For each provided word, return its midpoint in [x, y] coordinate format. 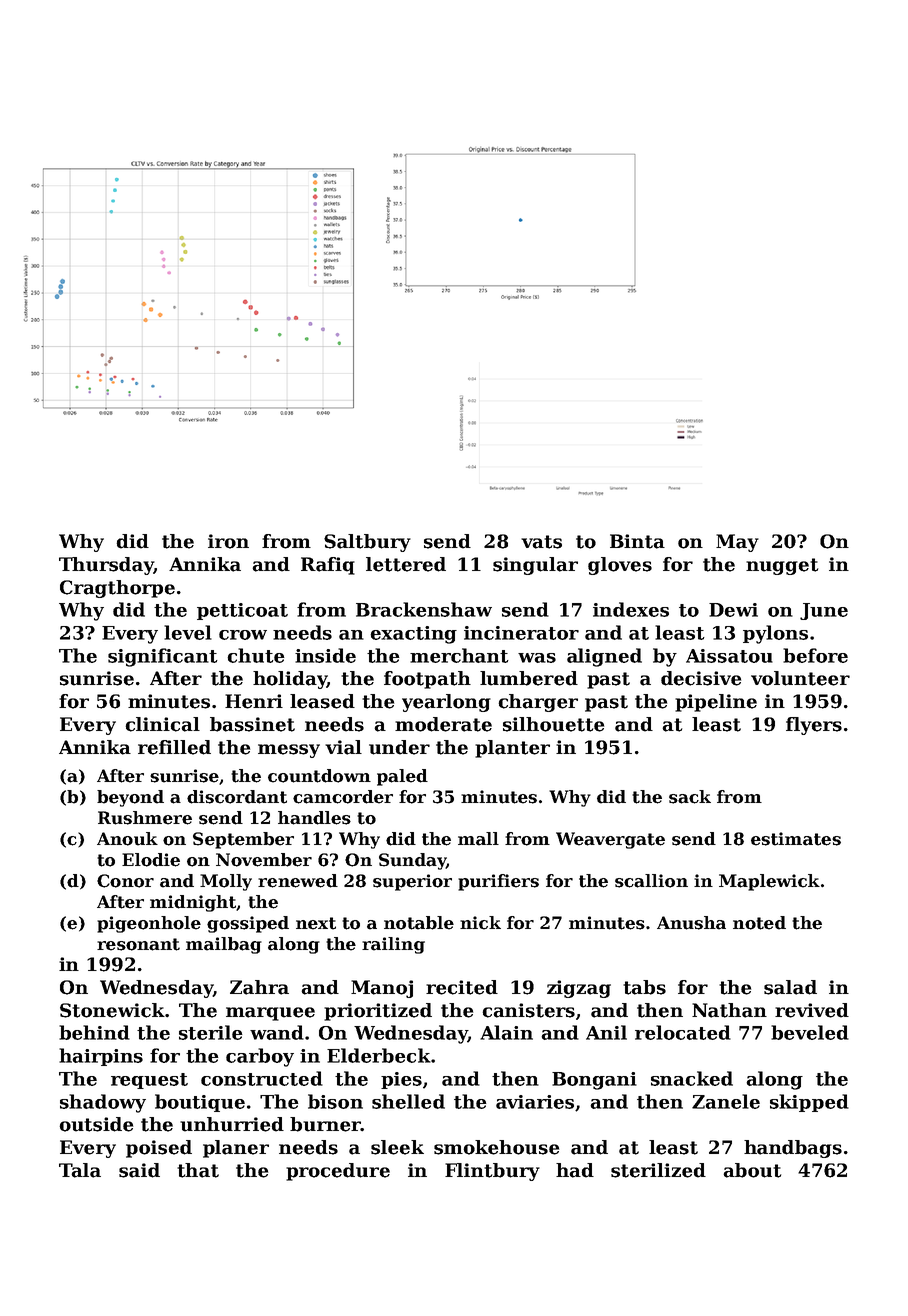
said [139, 1170]
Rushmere [145, 818]
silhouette [553, 724]
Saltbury [367, 543]
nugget [782, 566]
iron [228, 541]
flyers [814, 726]
